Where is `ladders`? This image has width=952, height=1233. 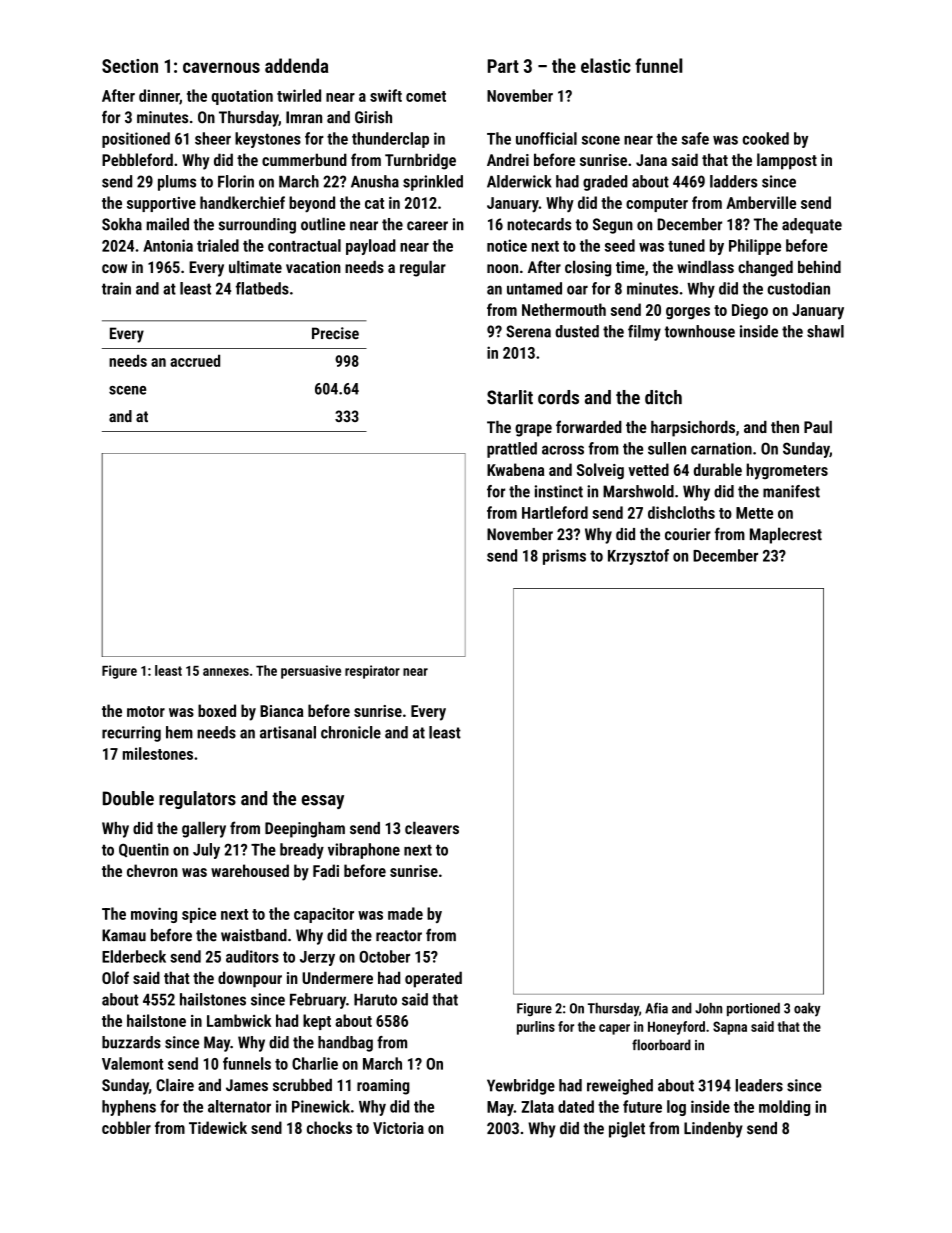 ladders is located at coordinates (733, 181).
